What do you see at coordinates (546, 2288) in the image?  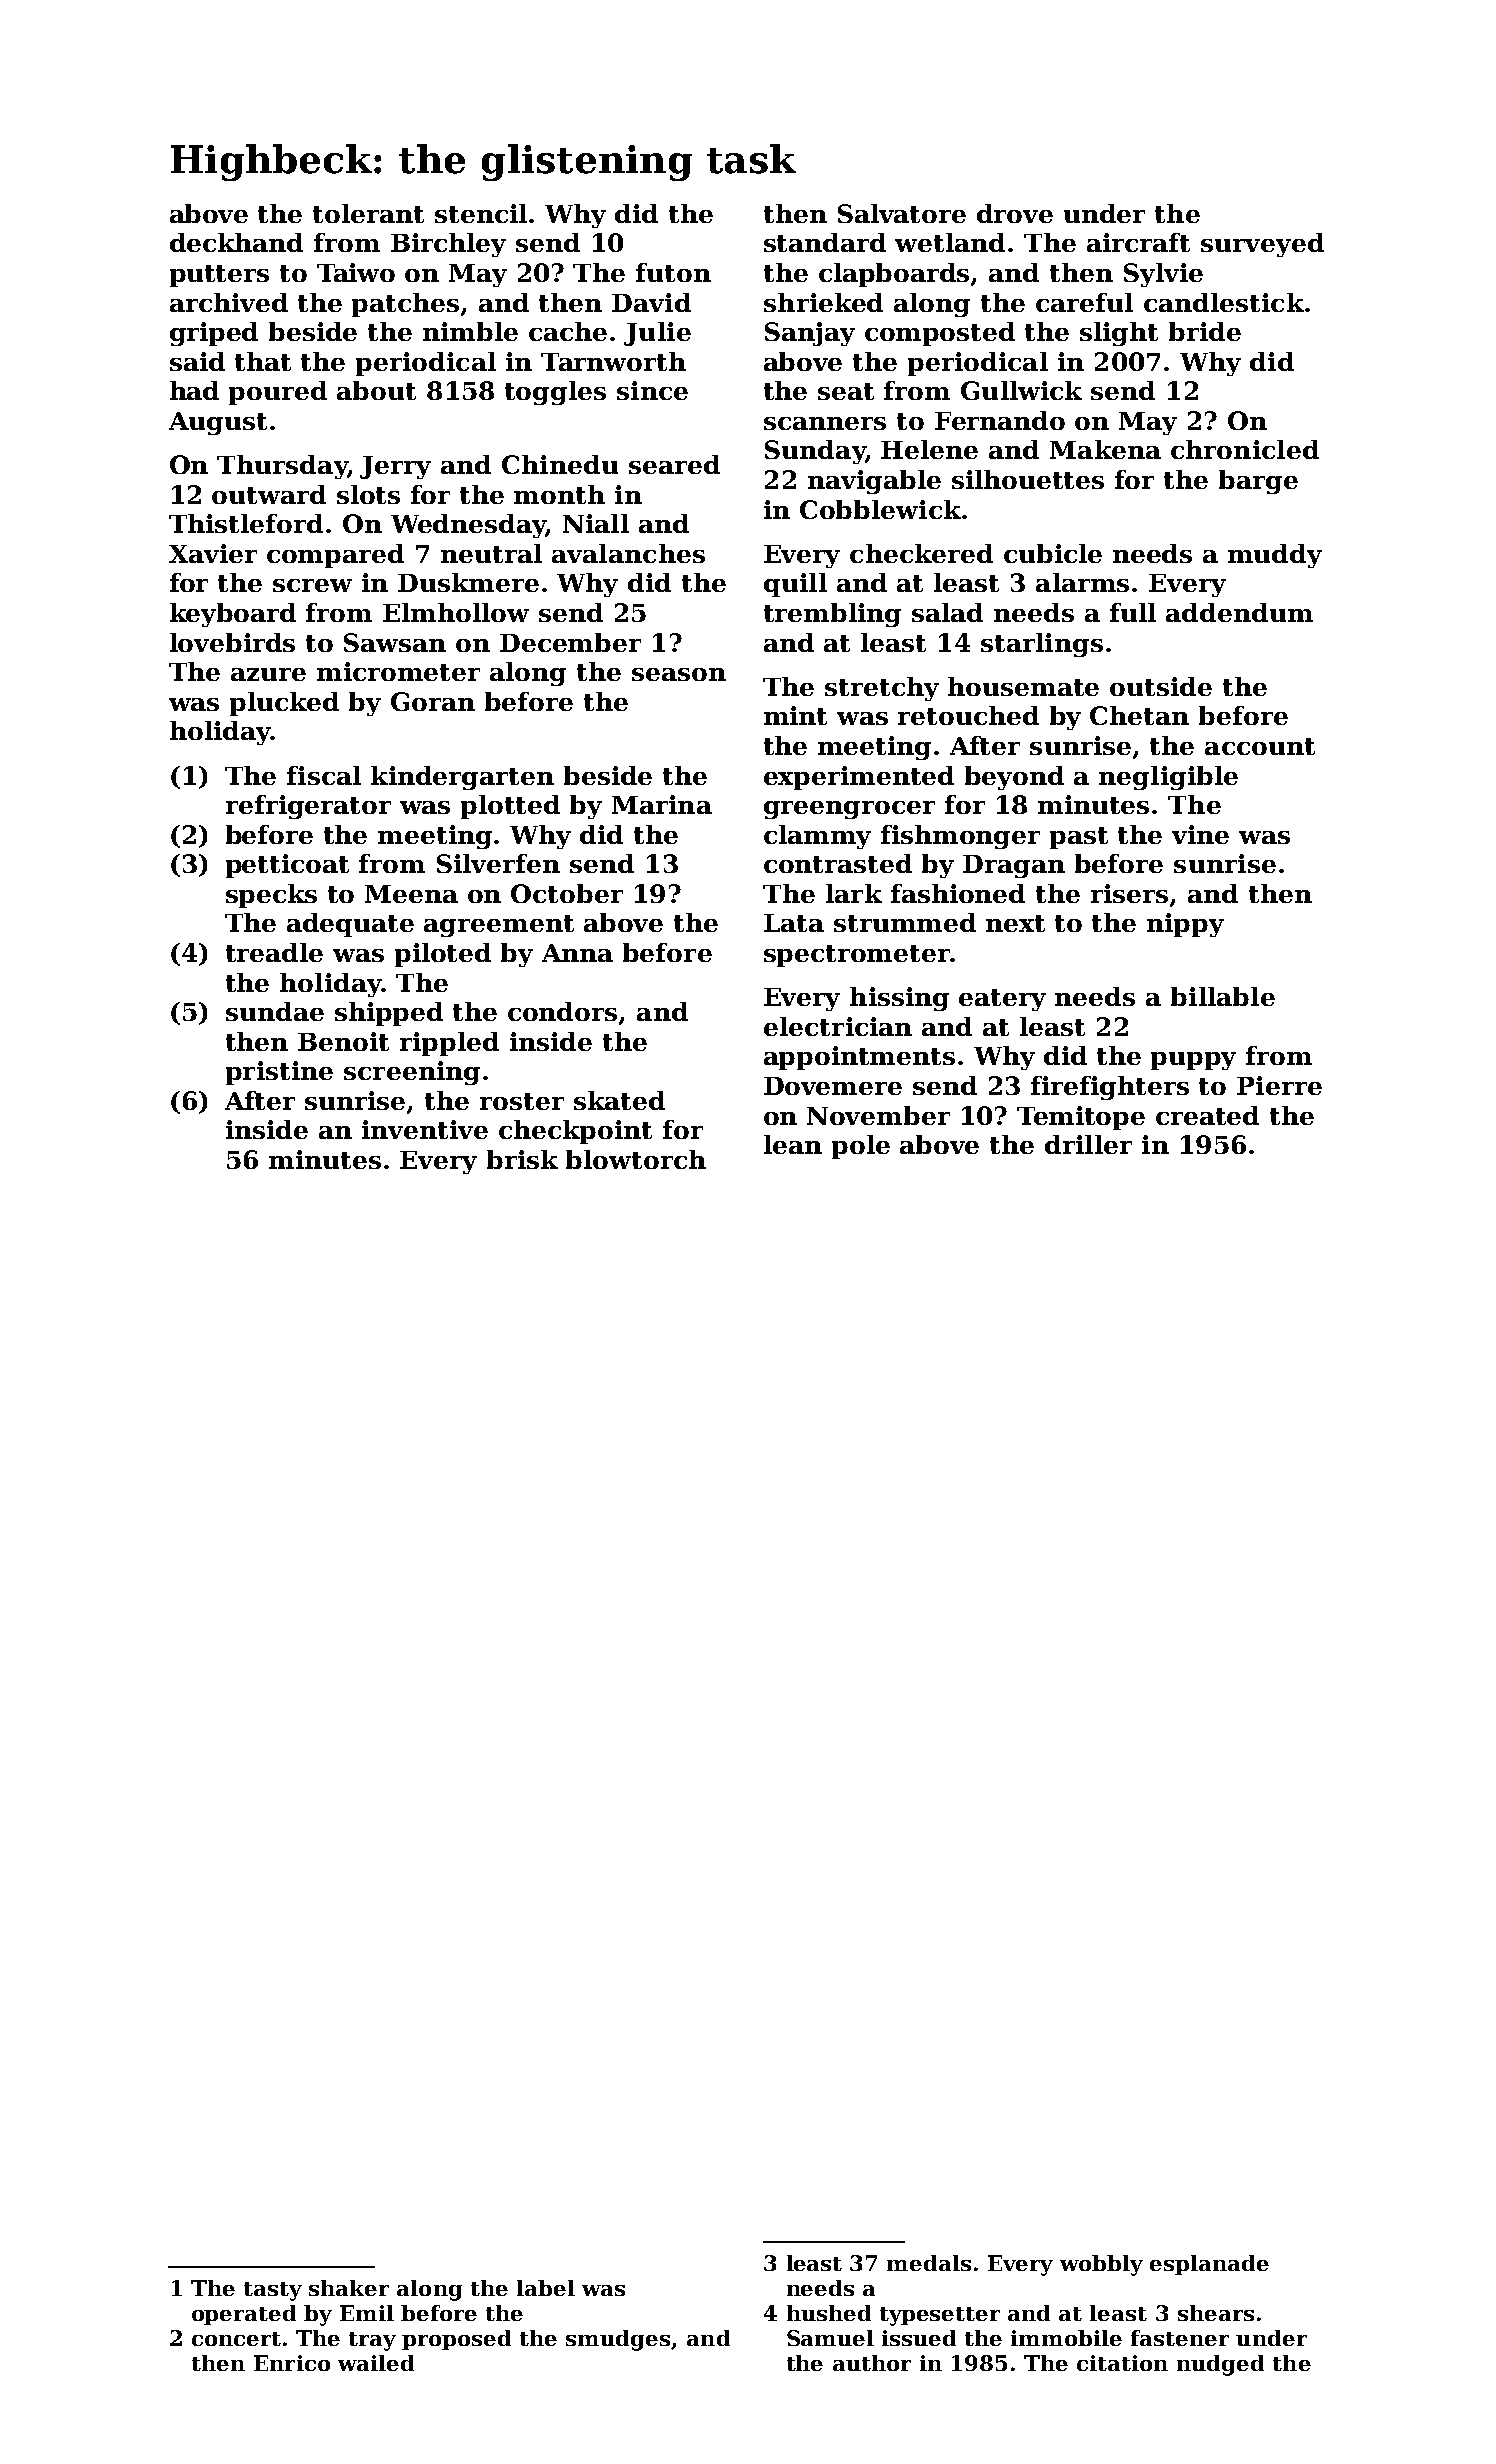 I see `label` at bounding box center [546, 2288].
